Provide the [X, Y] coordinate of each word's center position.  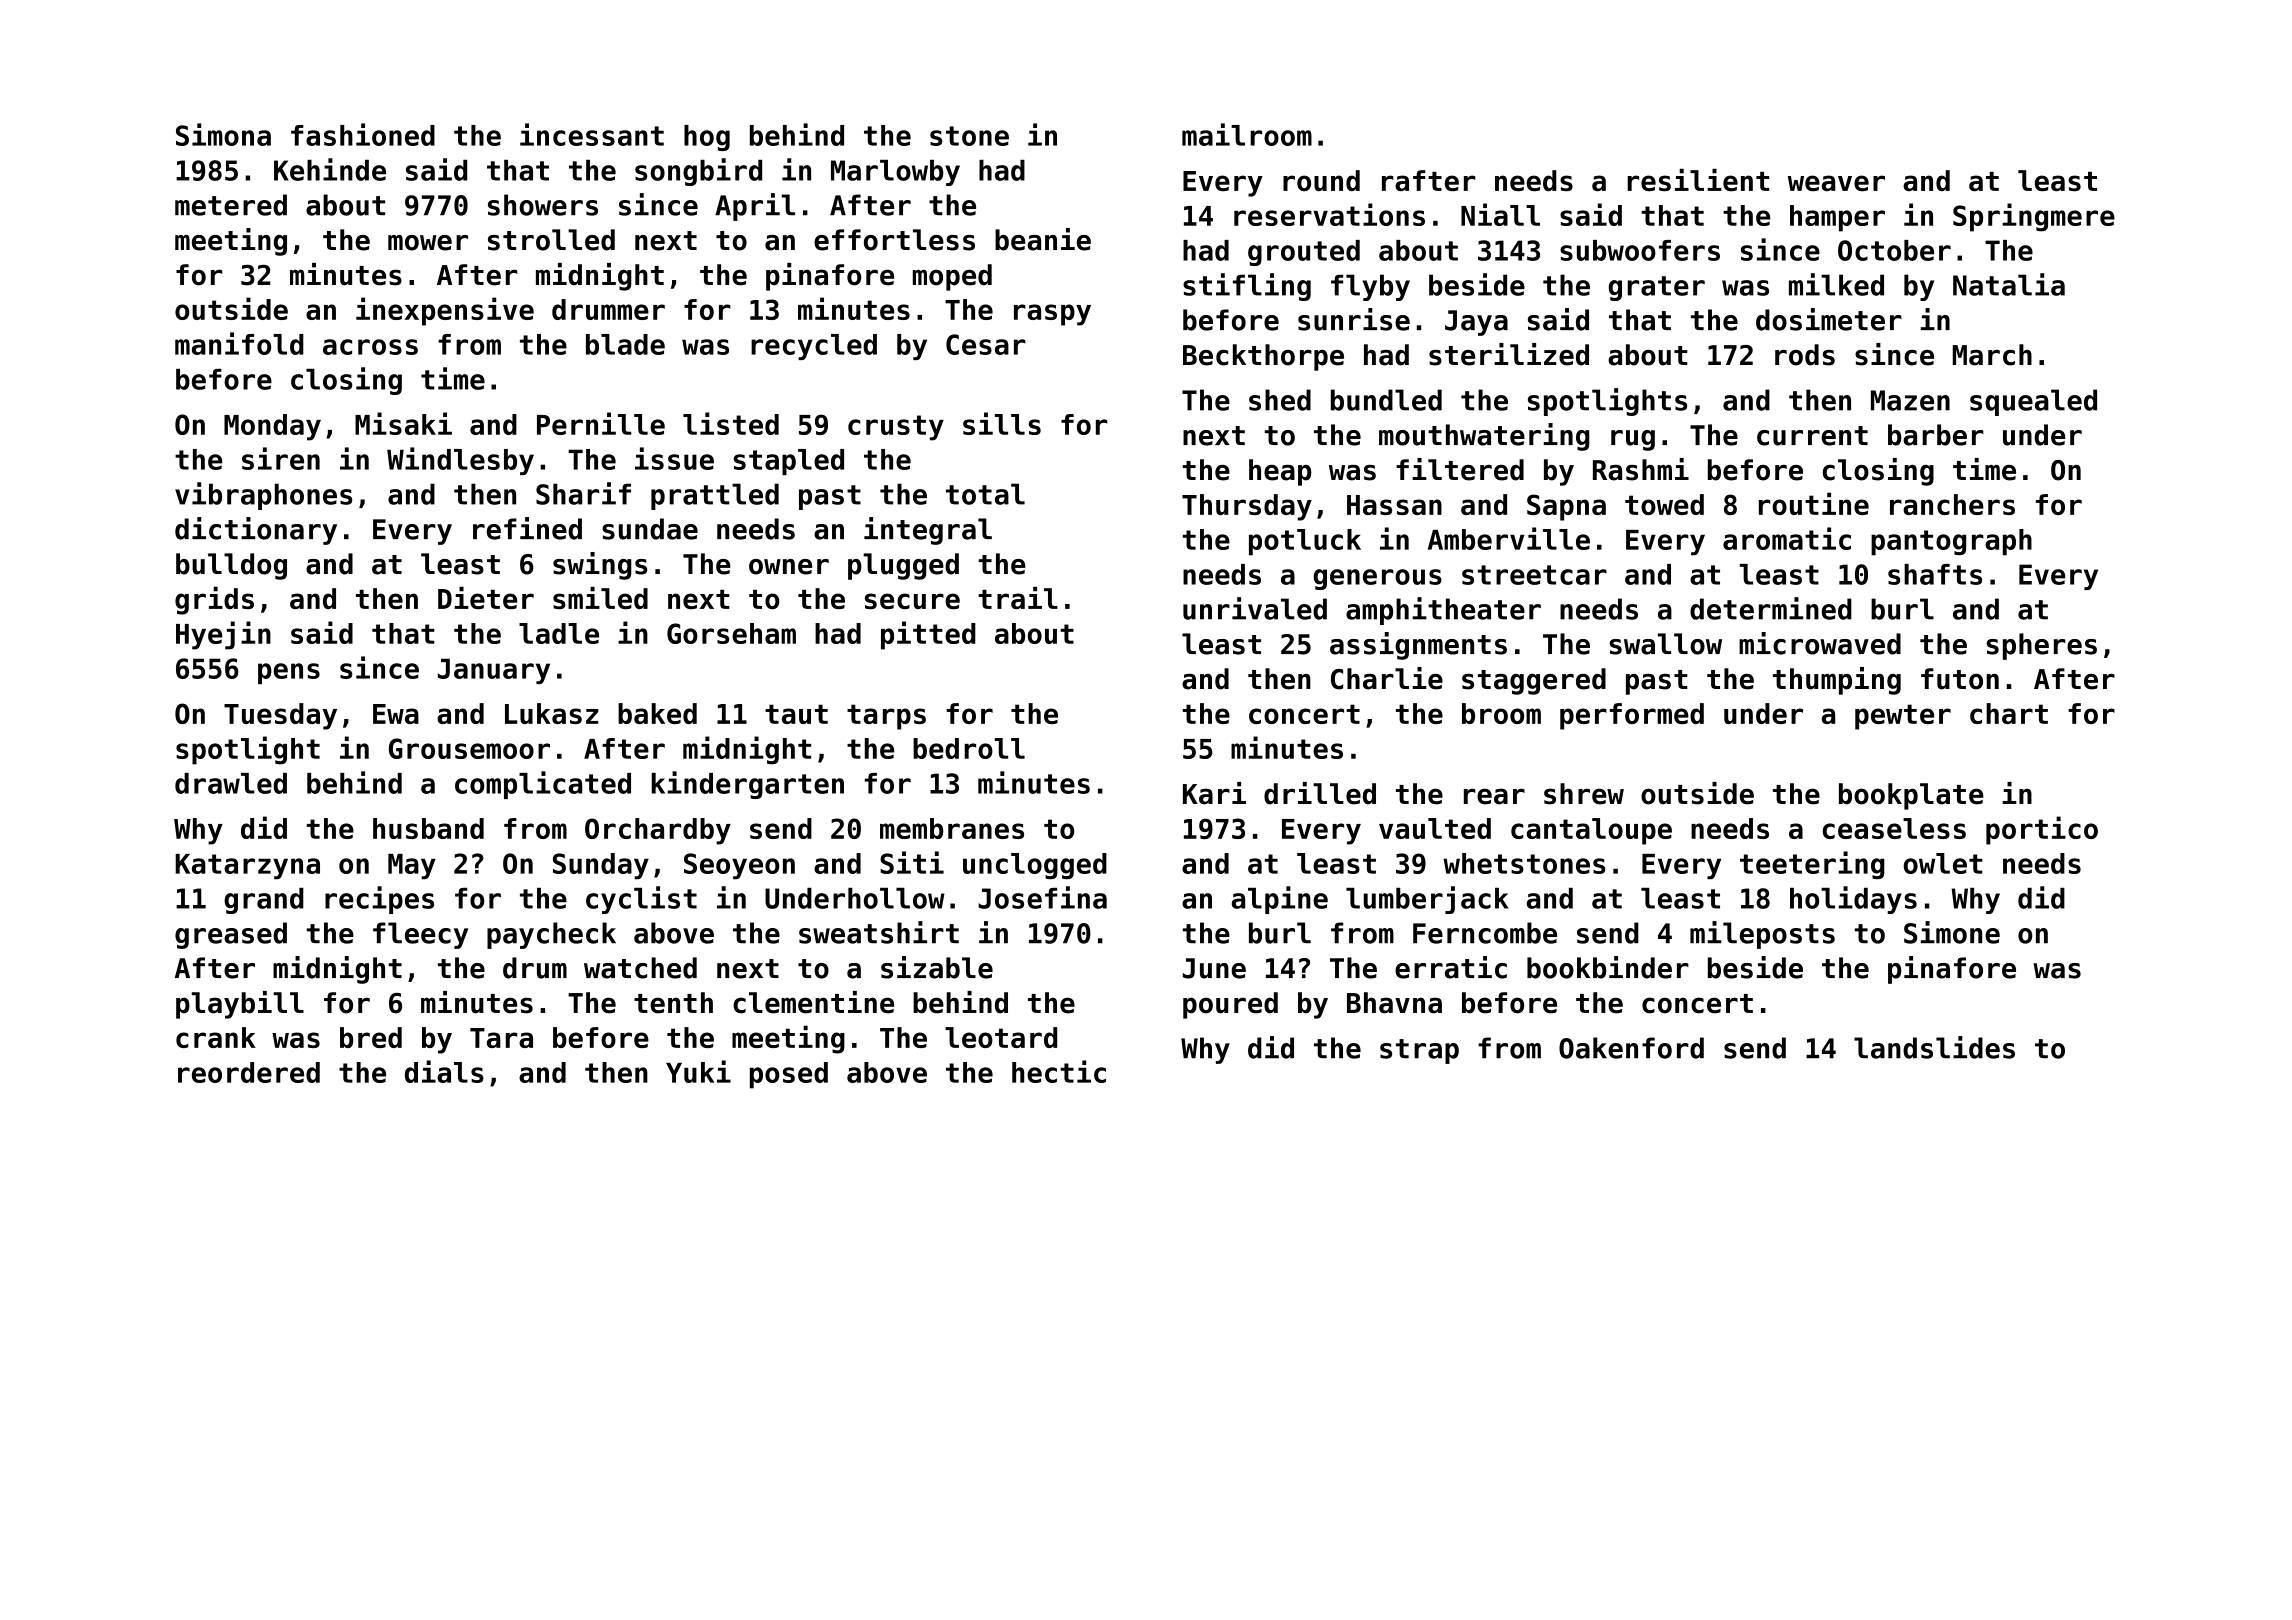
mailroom [1247, 134]
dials [444, 1071]
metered [231, 205]
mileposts [1762, 935]
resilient [1698, 180]
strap [1419, 1051]
